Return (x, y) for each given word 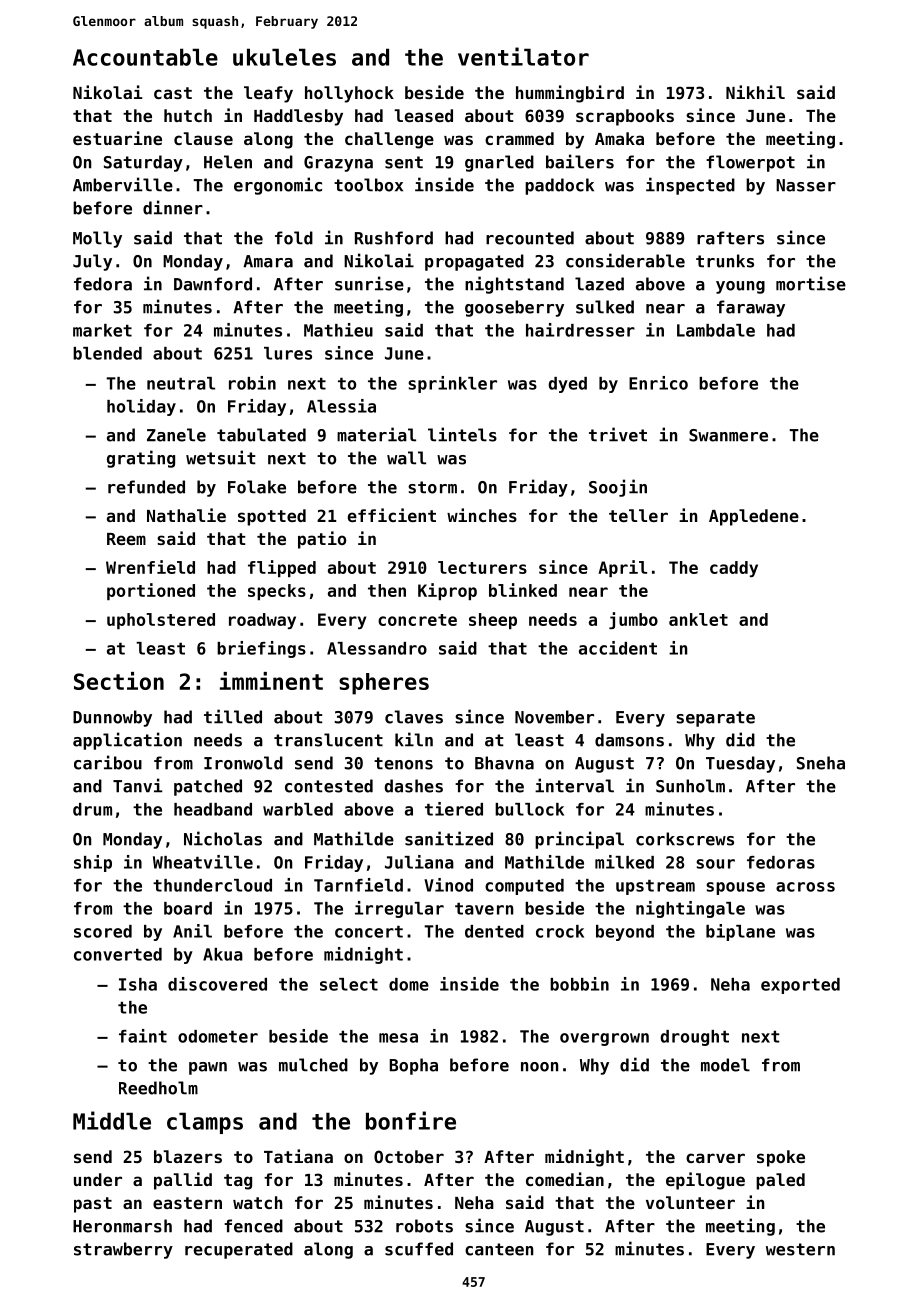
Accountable (145, 57)
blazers (188, 1156)
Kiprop (447, 591)
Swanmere (728, 435)
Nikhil (755, 92)
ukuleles (284, 57)
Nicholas (223, 838)
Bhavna (504, 763)
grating (141, 459)
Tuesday (740, 764)
